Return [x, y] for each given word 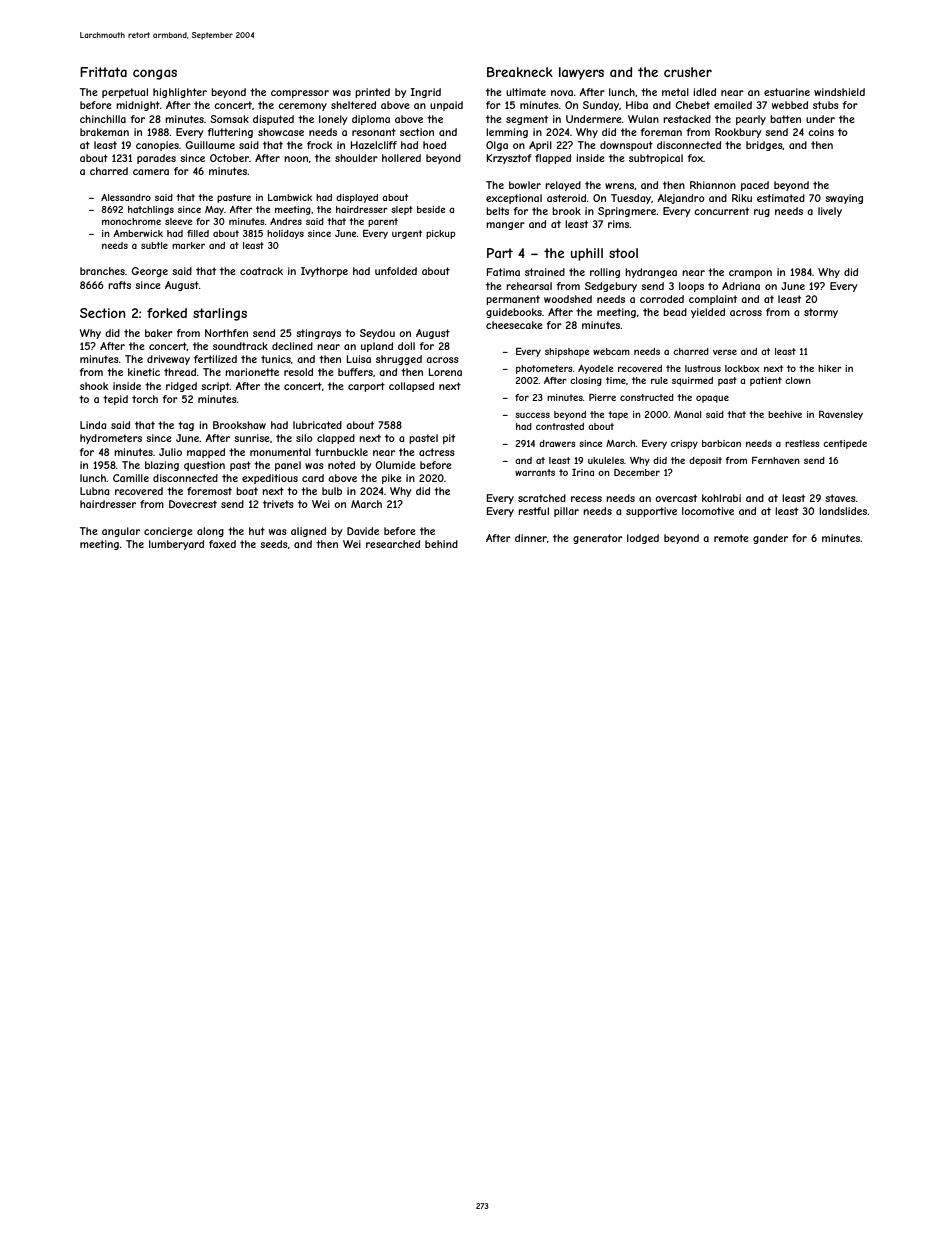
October [229, 158]
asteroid [566, 198]
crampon [750, 274]
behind [441, 544]
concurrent [721, 211]
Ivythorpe [324, 272]
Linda [93, 425]
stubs [826, 105]
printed [372, 93]
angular [121, 532]
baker [159, 333]
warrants [535, 472]
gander [770, 539]
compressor [300, 94]
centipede [845, 444]
